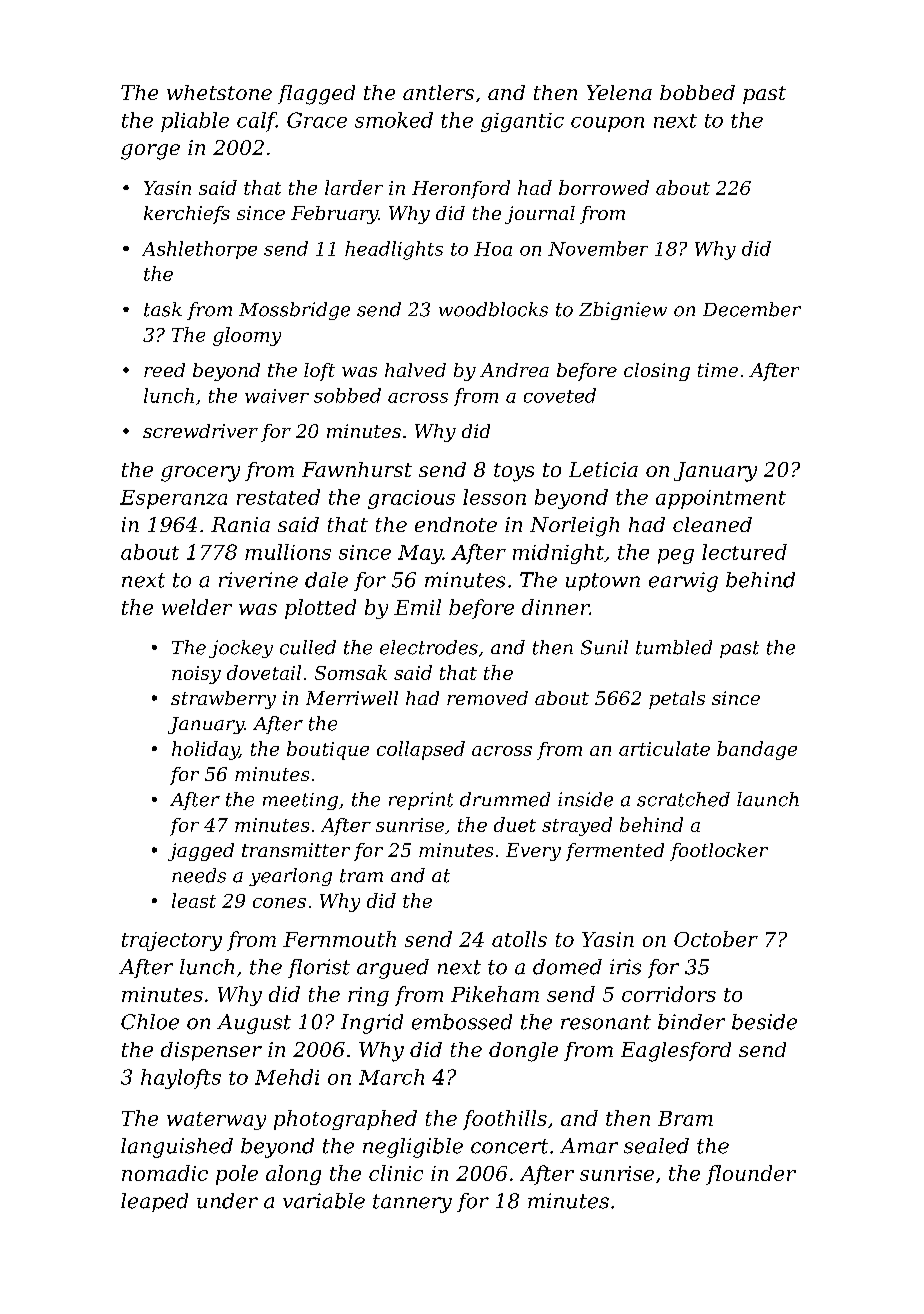  I want to click on reed, so click(164, 370).
